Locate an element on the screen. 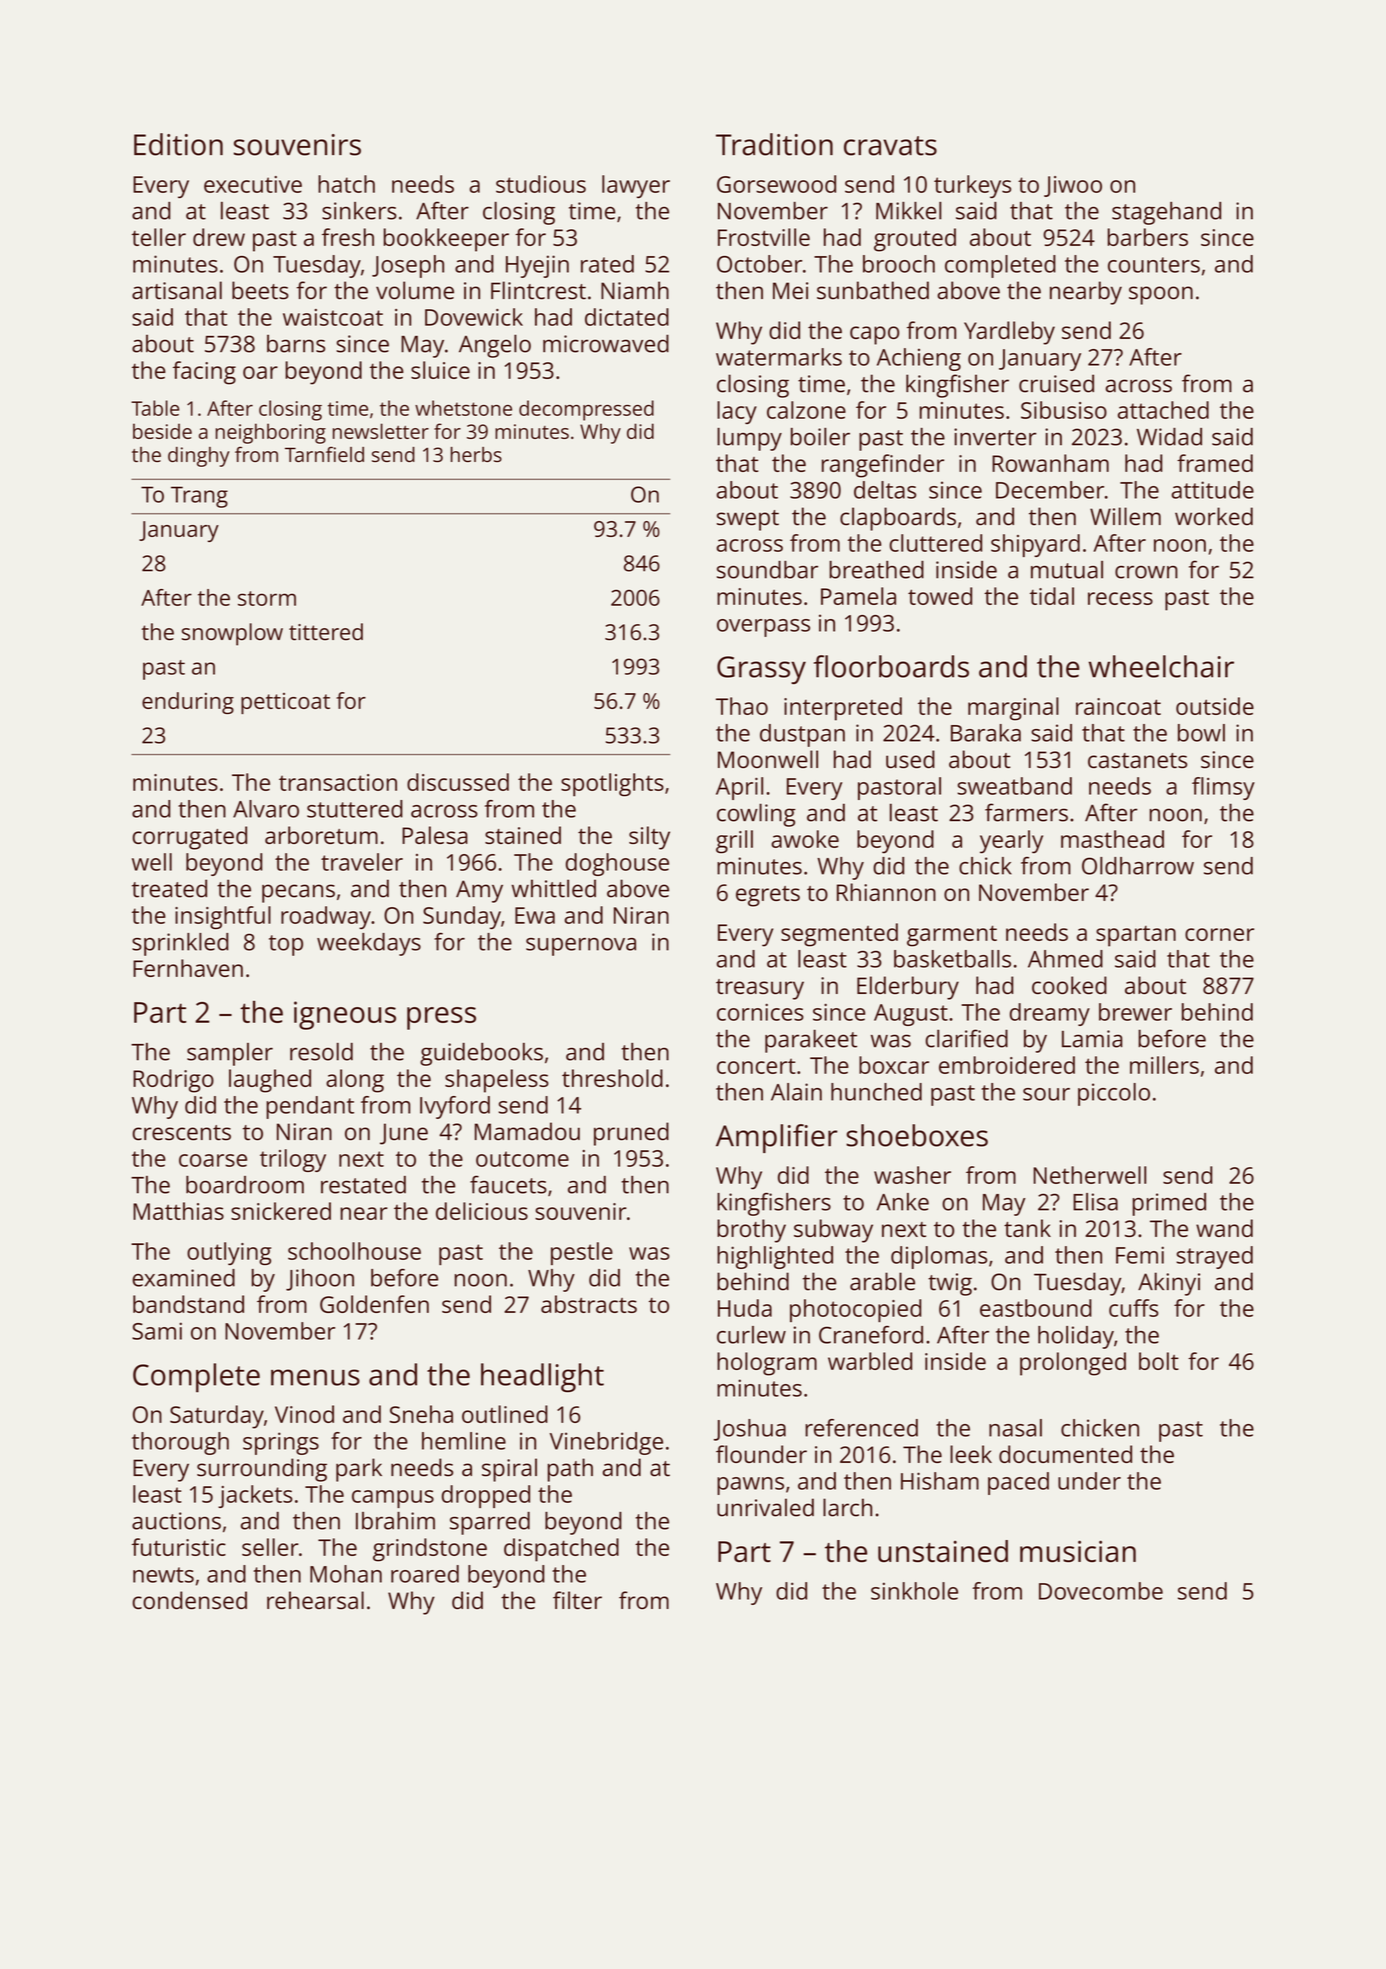 Image resolution: width=1386 pixels, height=1969 pixels. auctions is located at coordinates (176, 1521).
